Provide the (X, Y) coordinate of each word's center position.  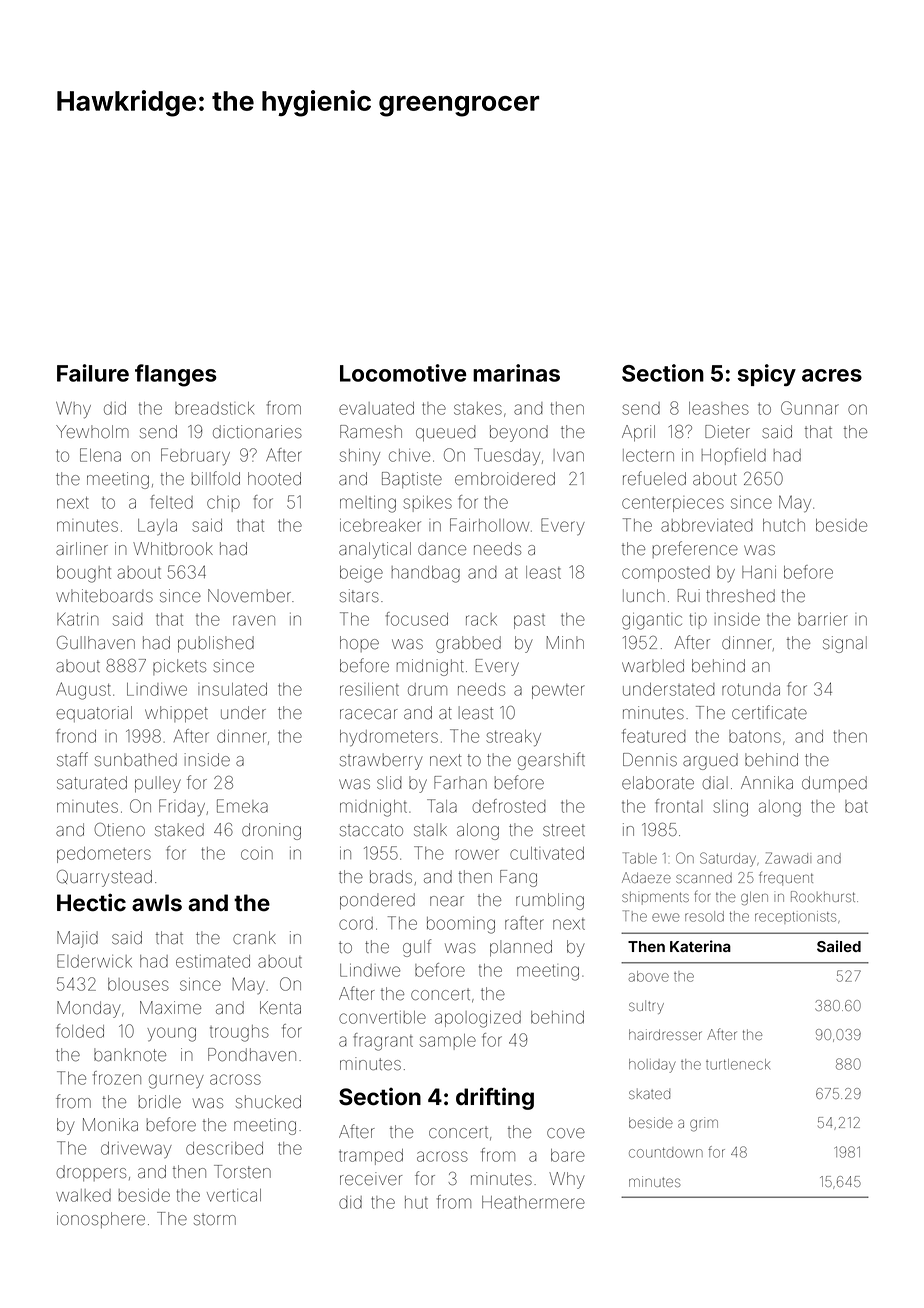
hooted (274, 479)
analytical (375, 550)
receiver (371, 1179)
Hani (759, 572)
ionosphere (101, 1220)
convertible (382, 1017)
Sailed (839, 946)
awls (157, 903)
